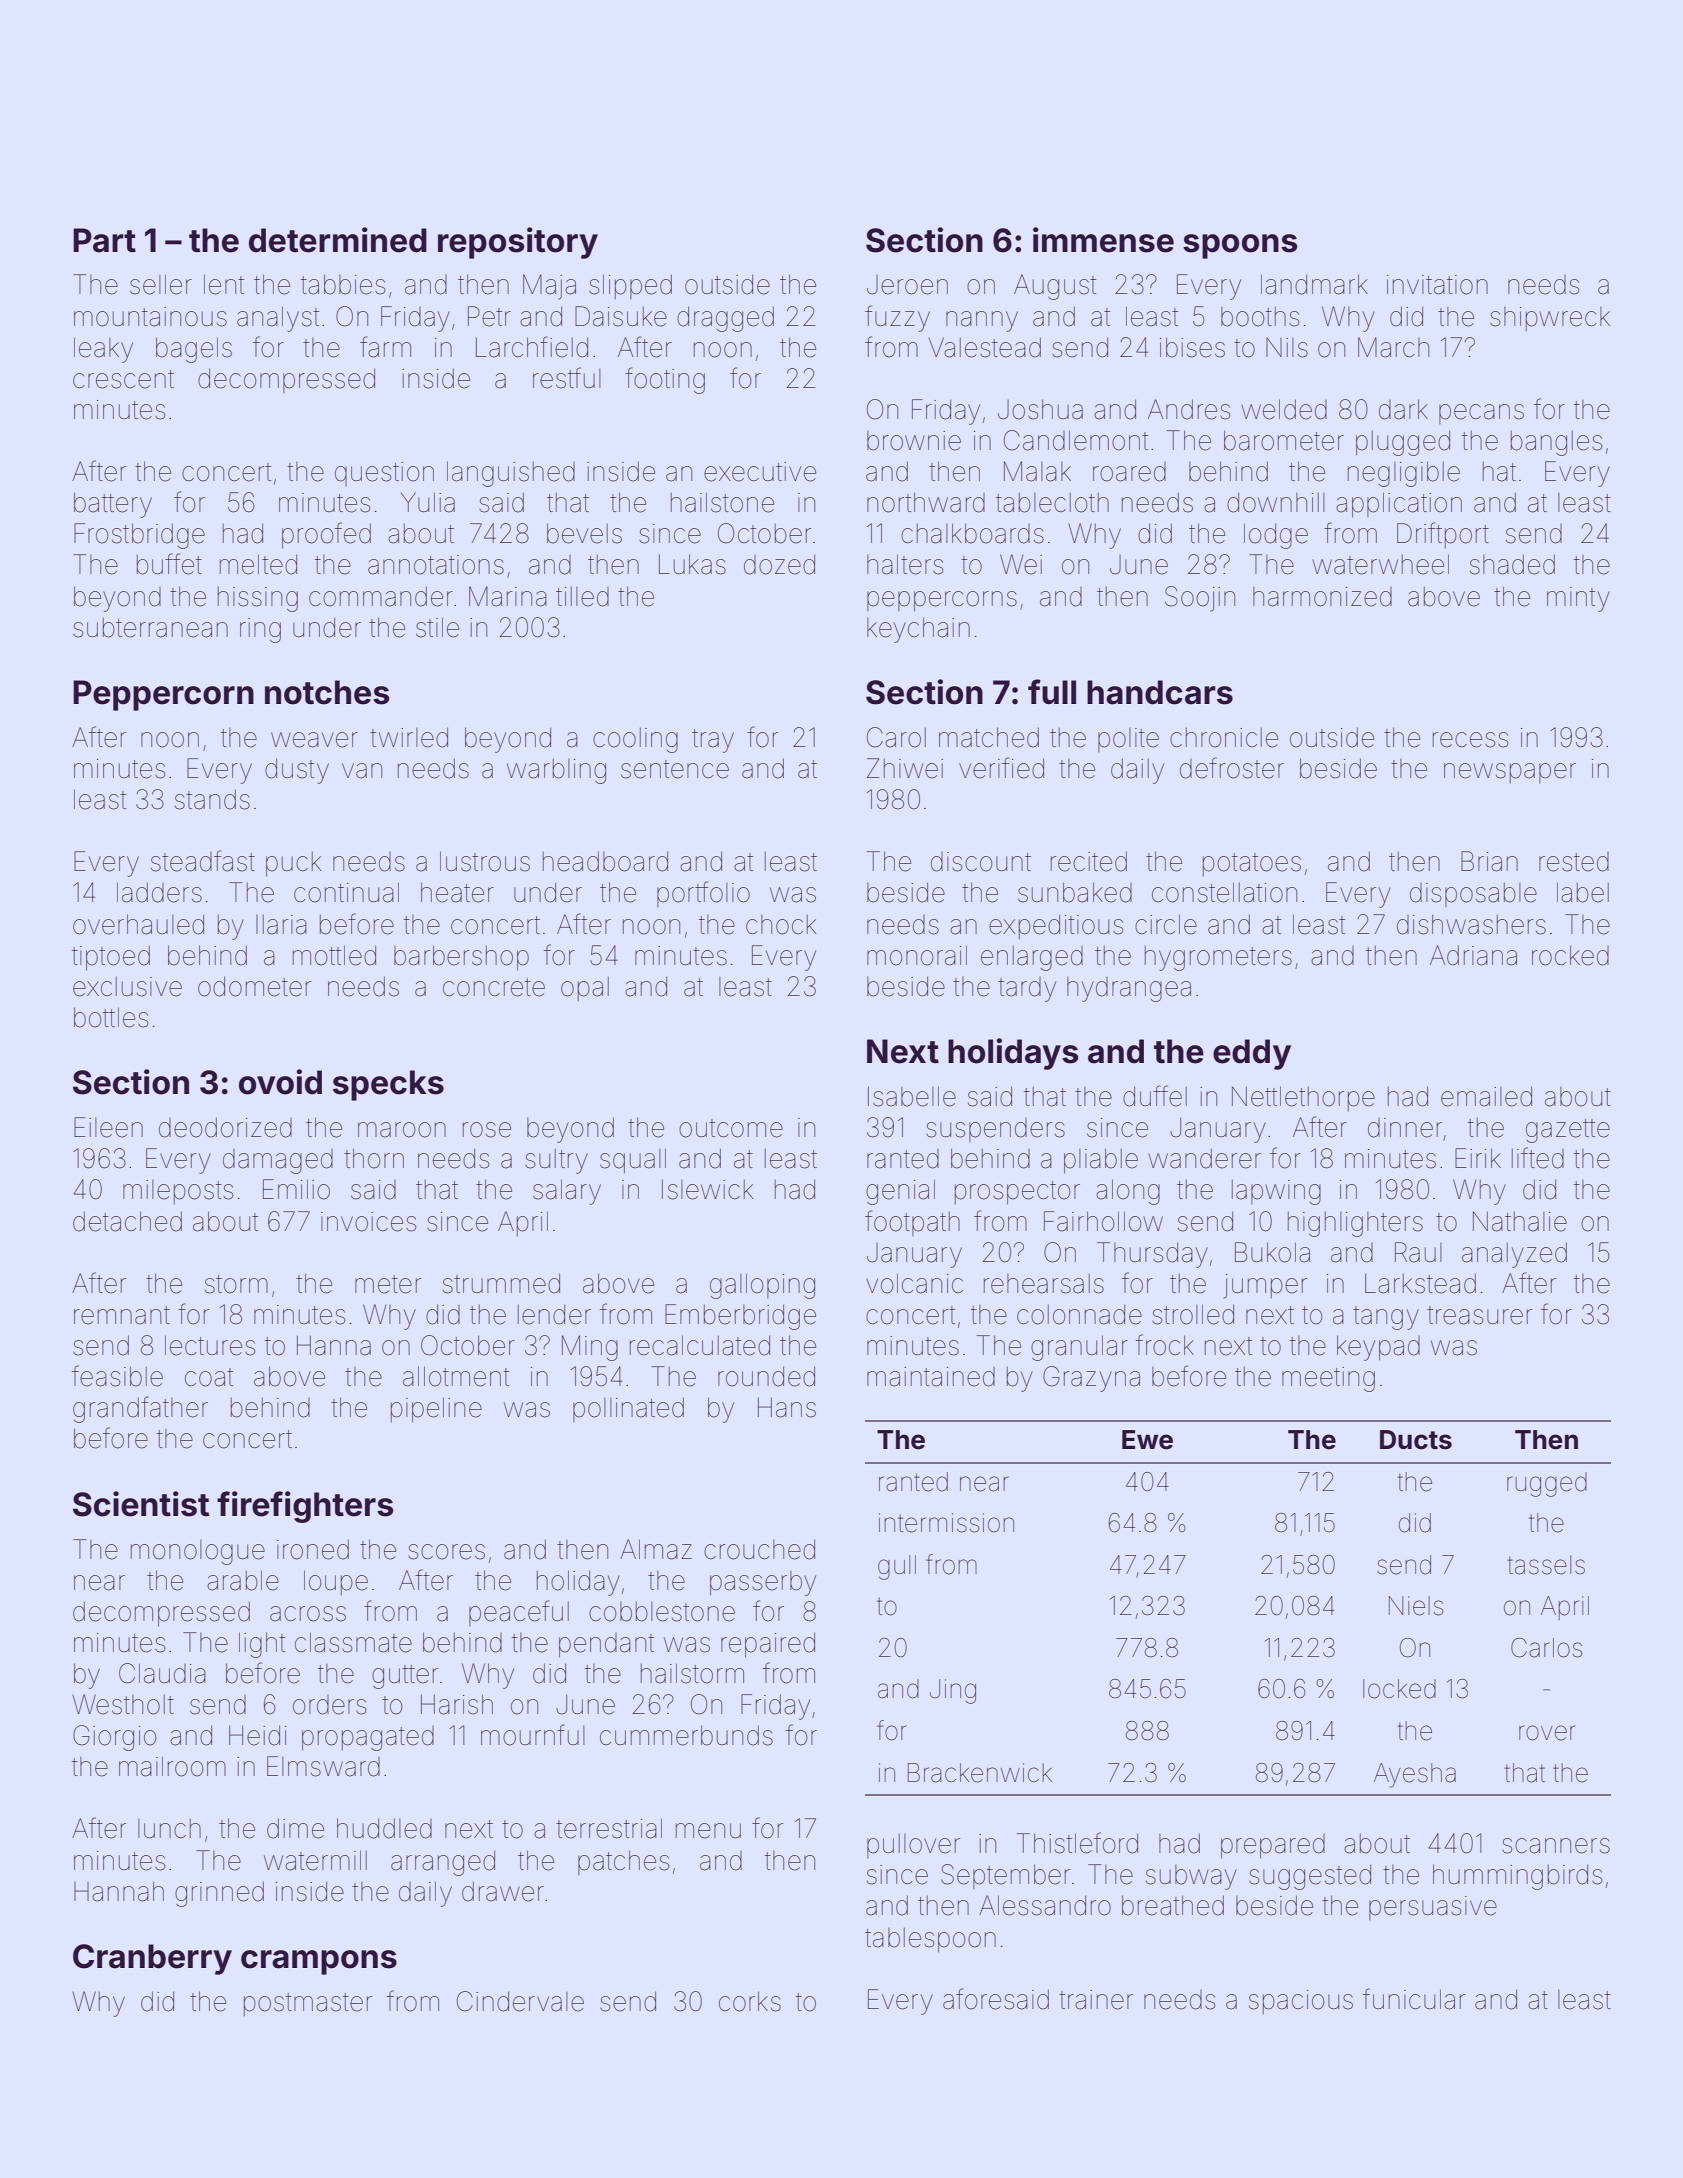 The width and height of the screenshot is (1683, 2178). What do you see at coordinates (1489, 861) in the screenshot?
I see `Brian` at bounding box center [1489, 861].
